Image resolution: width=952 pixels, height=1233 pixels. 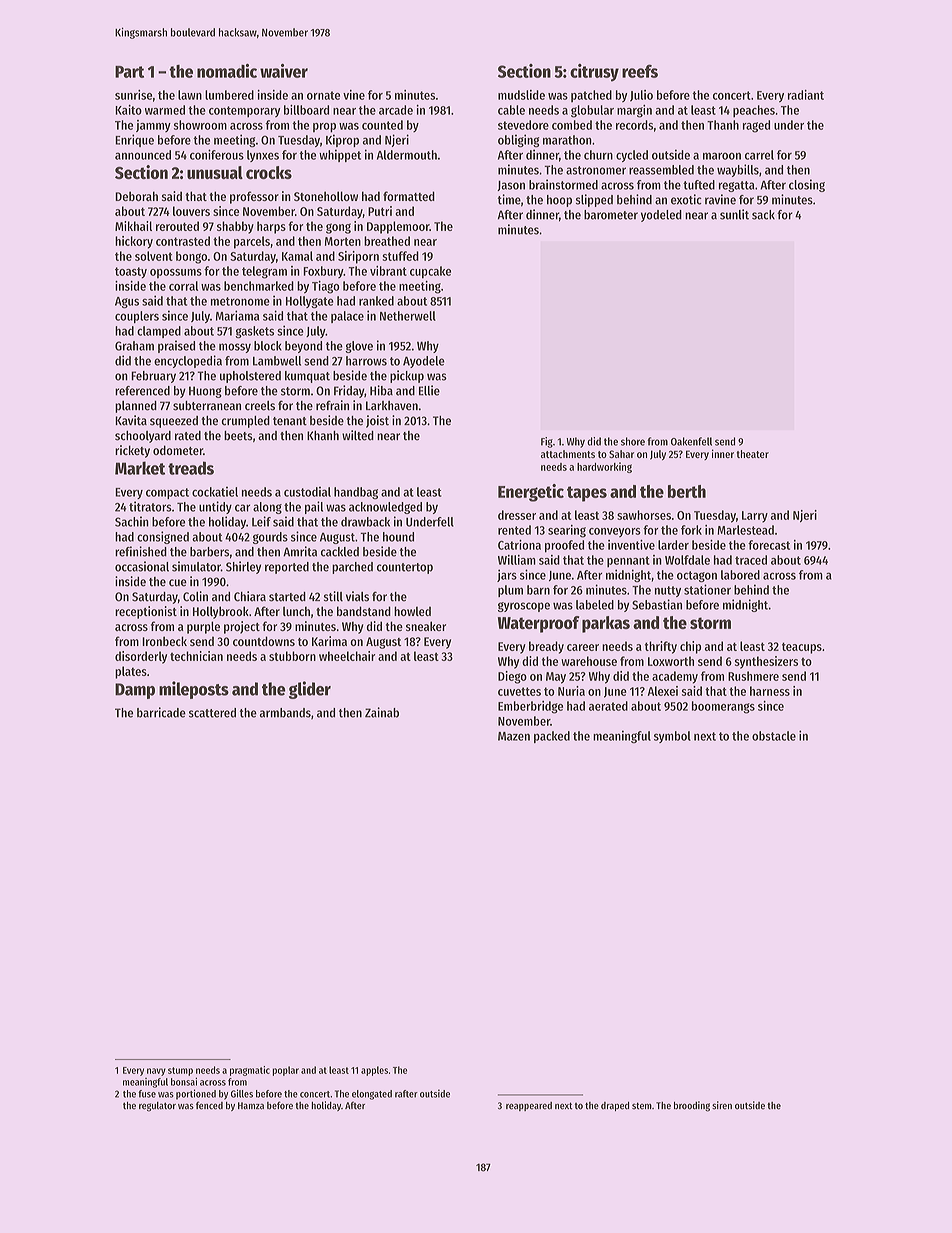 I want to click on Ayodele, so click(x=424, y=362).
